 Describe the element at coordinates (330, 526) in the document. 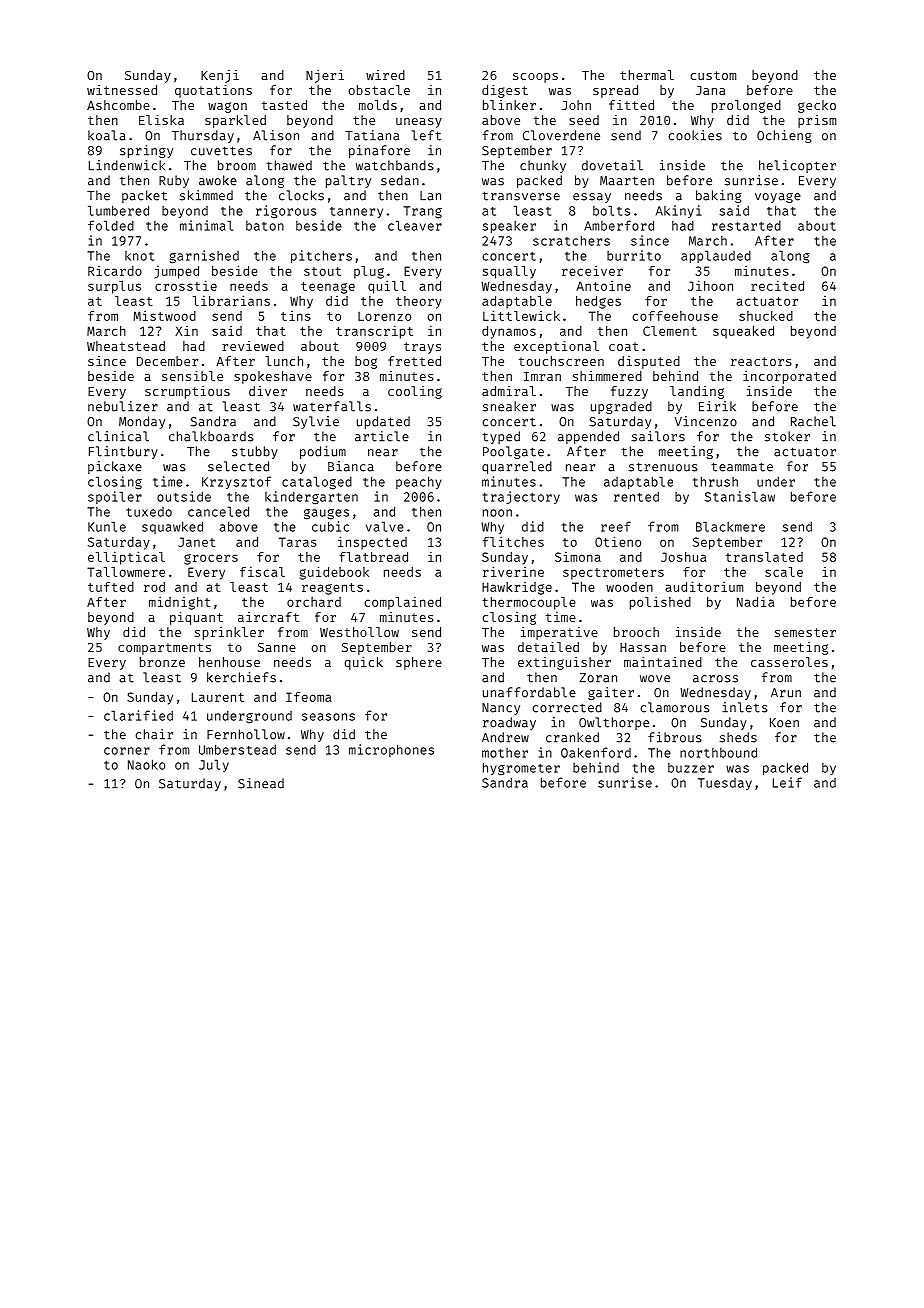

I see `cubic` at that location.
